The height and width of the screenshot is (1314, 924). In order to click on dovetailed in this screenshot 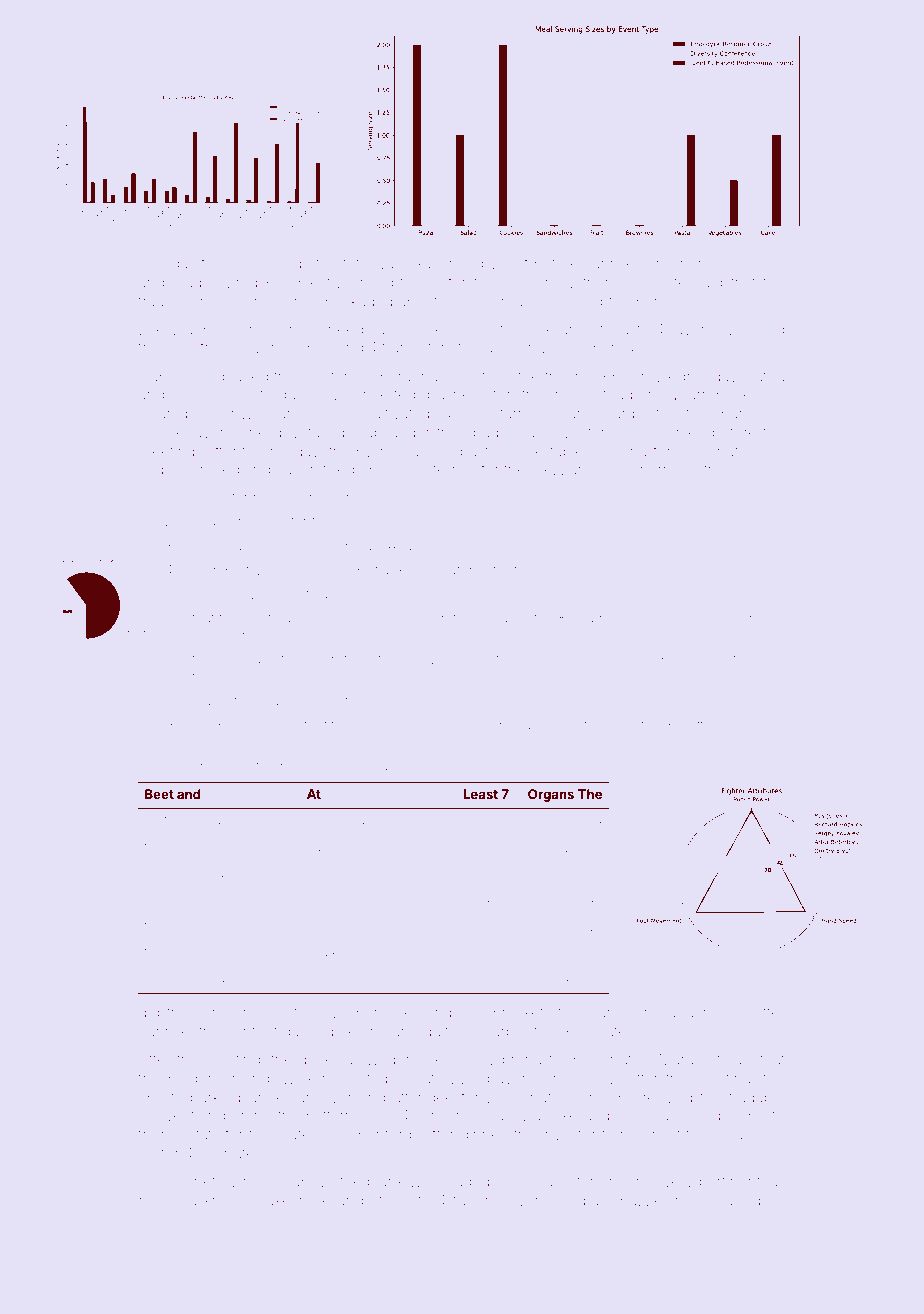, I will do `click(309, 432)`.
